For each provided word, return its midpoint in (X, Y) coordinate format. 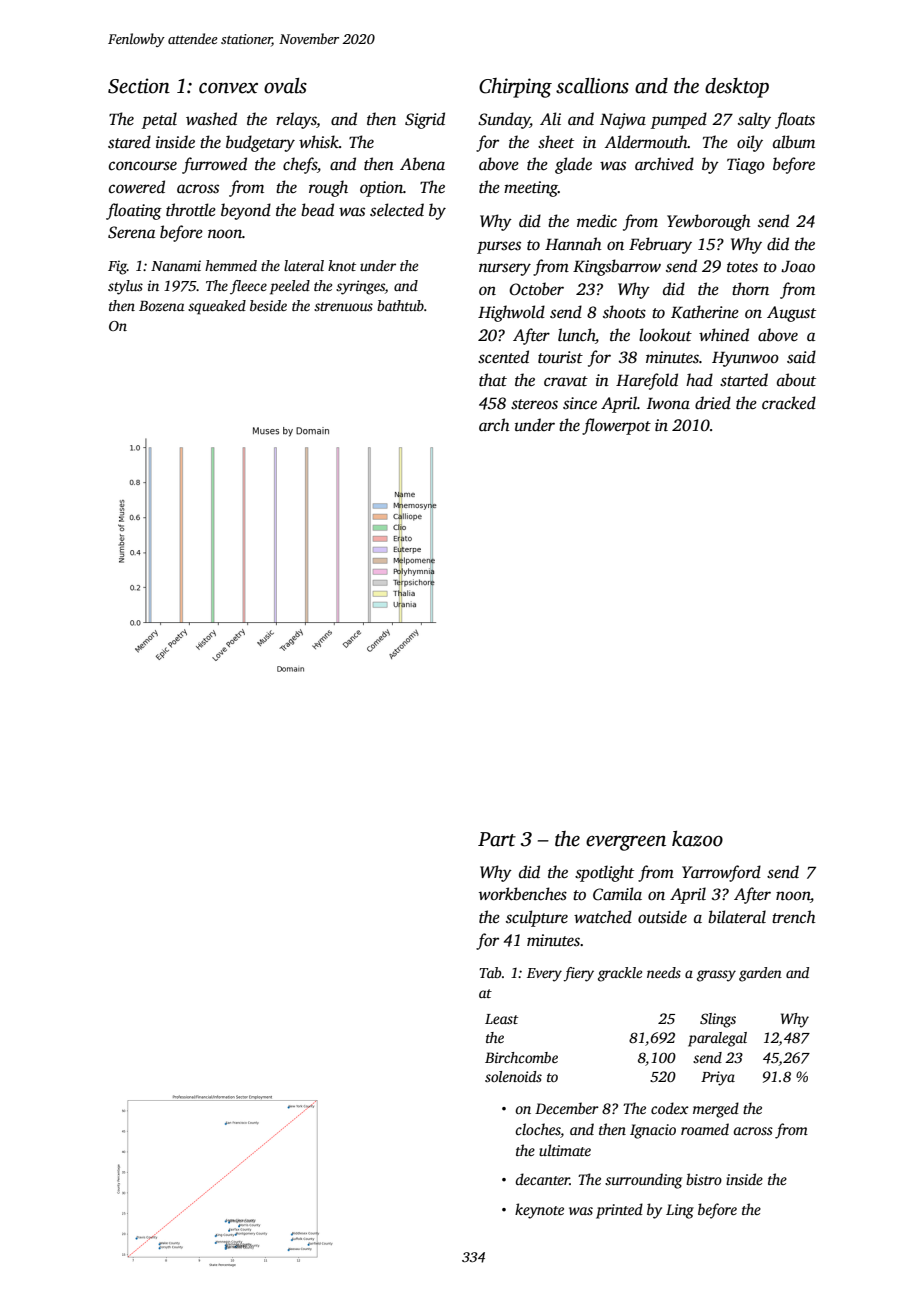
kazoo (697, 839)
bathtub (400, 305)
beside (268, 305)
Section (139, 86)
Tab (490, 972)
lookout (665, 334)
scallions (592, 86)
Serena (131, 232)
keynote (539, 1211)
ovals (285, 86)
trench (794, 917)
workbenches (523, 894)
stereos (534, 404)
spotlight (604, 873)
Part (497, 839)
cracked (789, 403)
